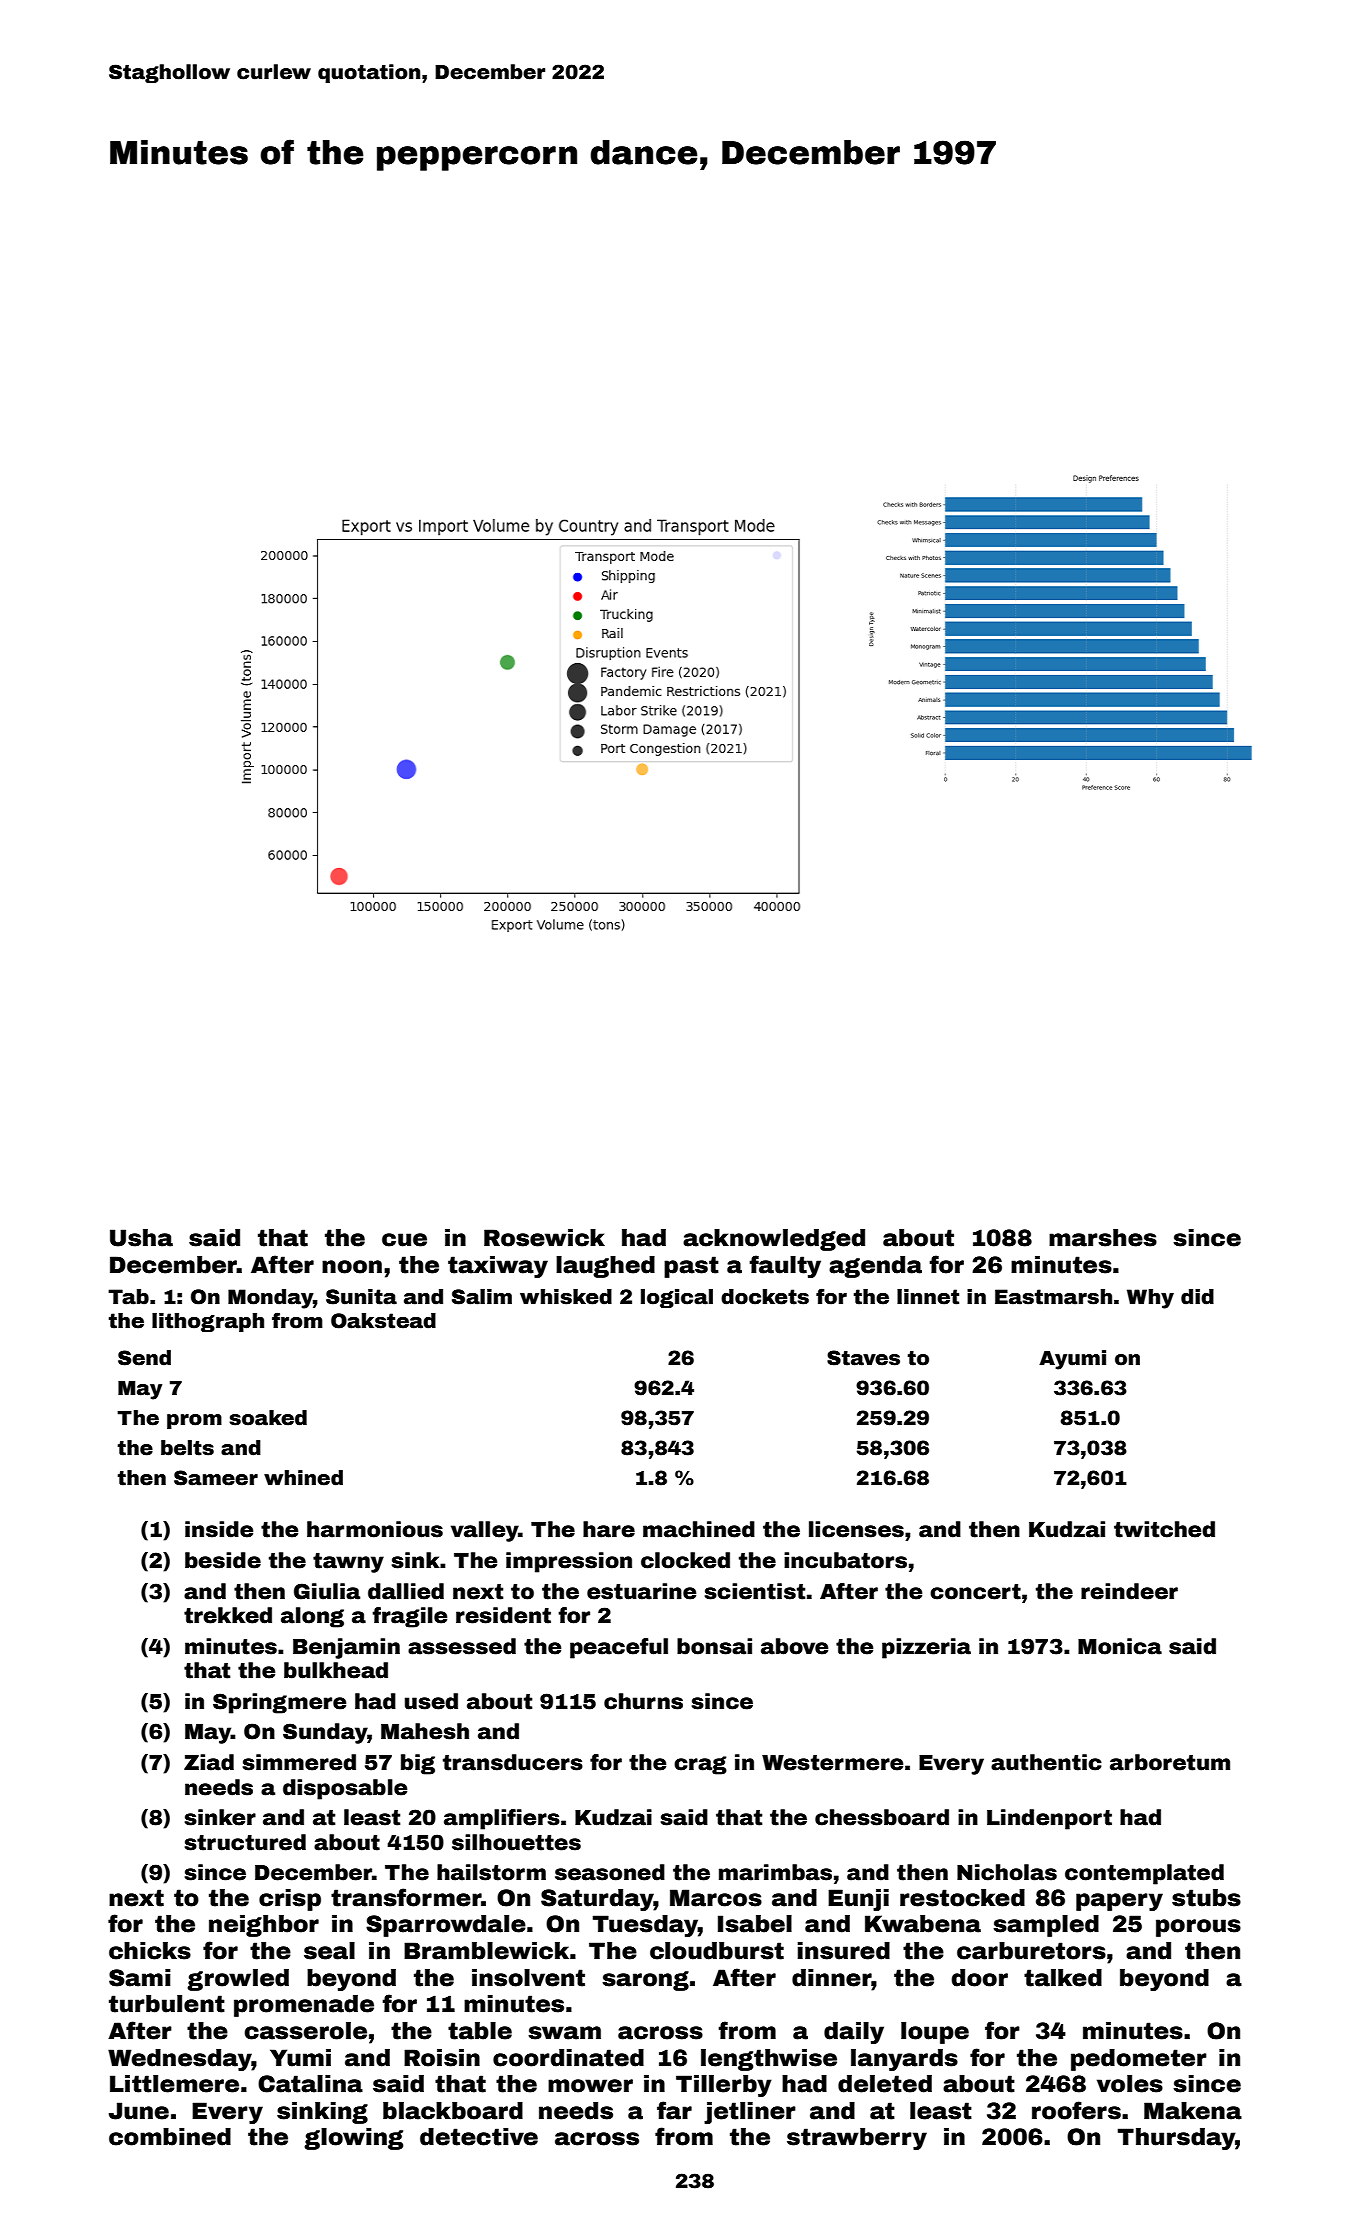  I want to click on big, so click(418, 1764).
